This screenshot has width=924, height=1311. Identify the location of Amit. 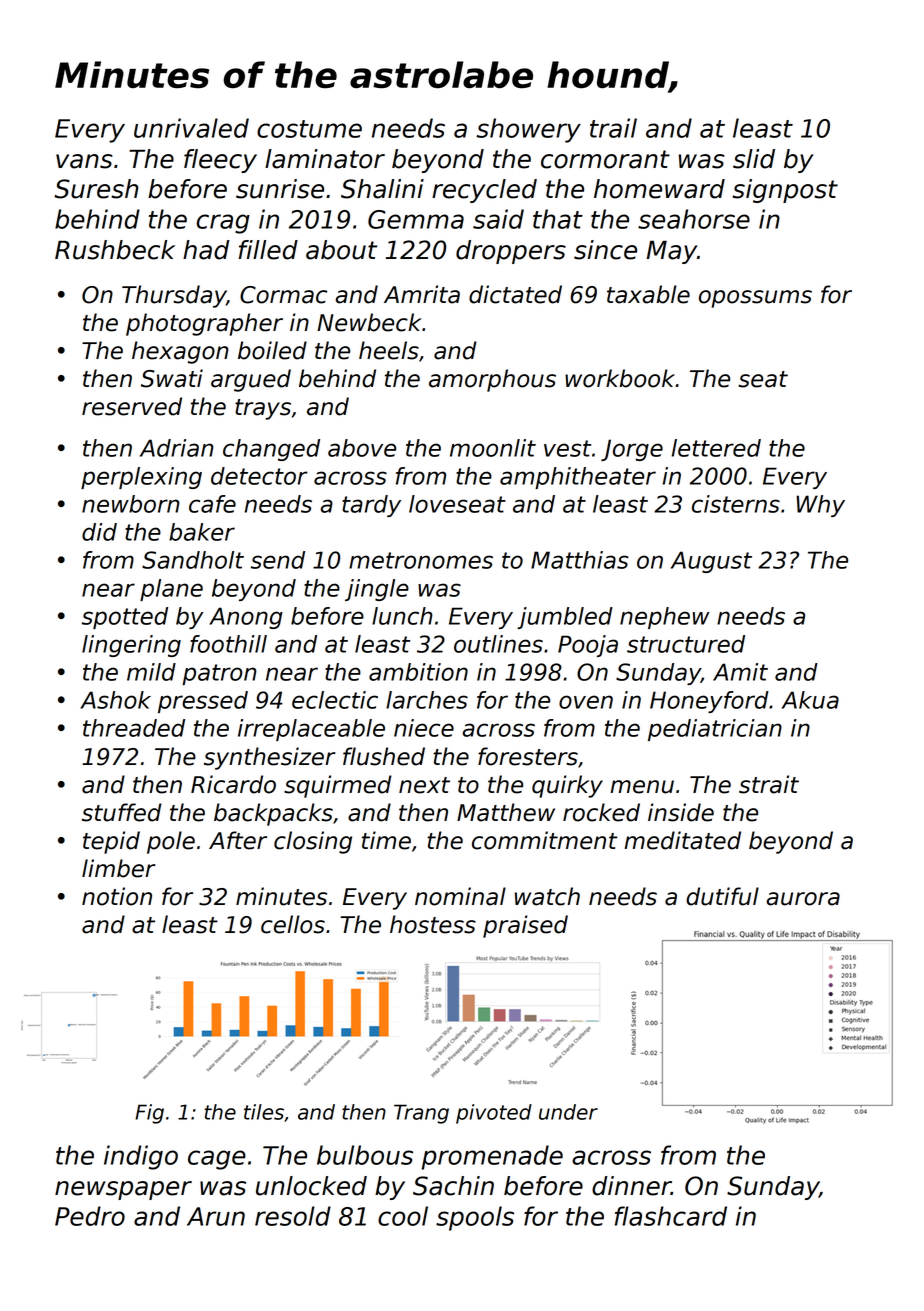
(740, 672).
